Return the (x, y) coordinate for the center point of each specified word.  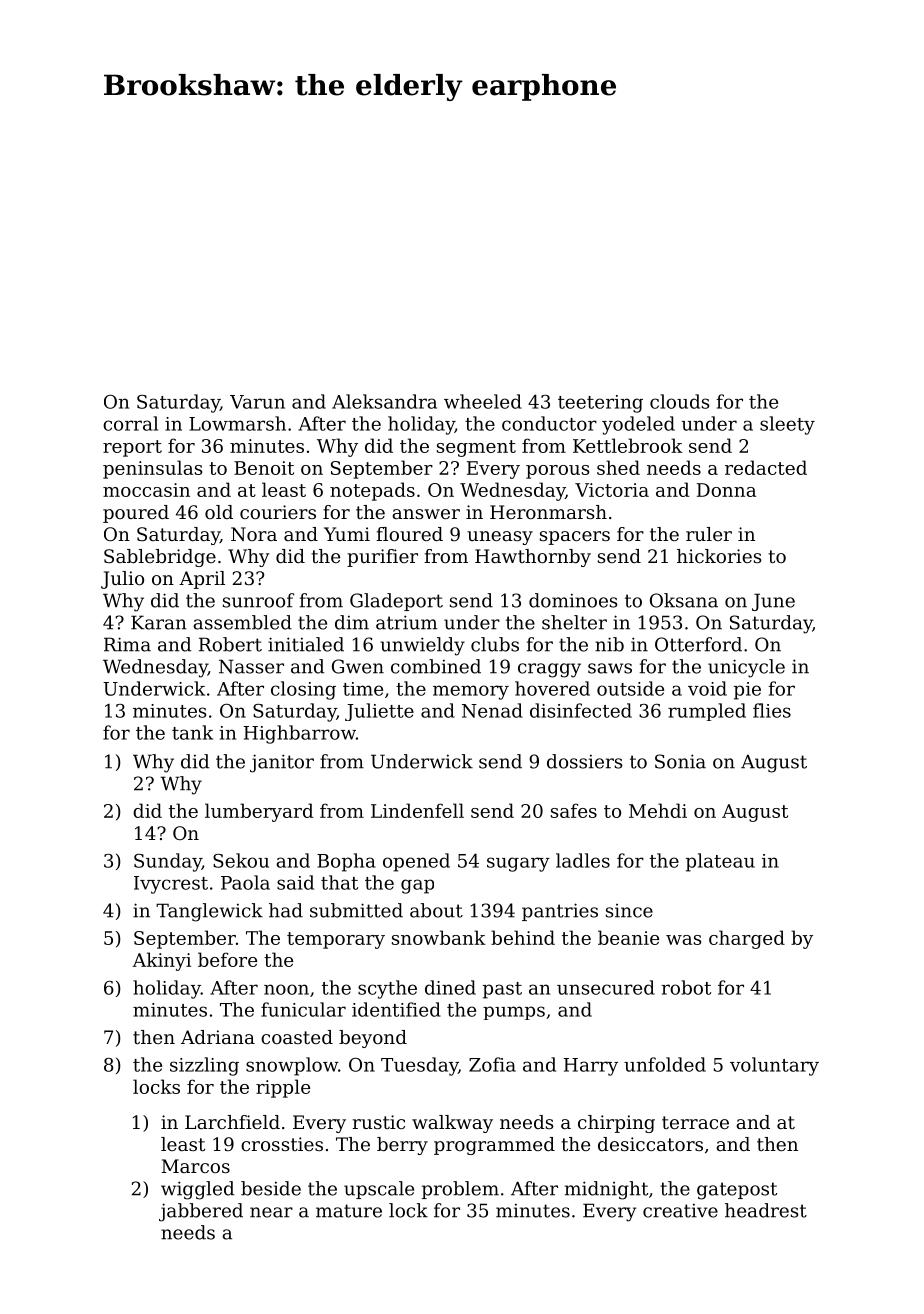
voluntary (774, 1066)
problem (460, 1190)
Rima (127, 644)
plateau (720, 862)
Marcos (196, 1166)
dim (352, 622)
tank (192, 732)
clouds (679, 401)
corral (130, 423)
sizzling (204, 1066)
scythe (387, 989)
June (773, 602)
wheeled (483, 401)
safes (574, 810)
